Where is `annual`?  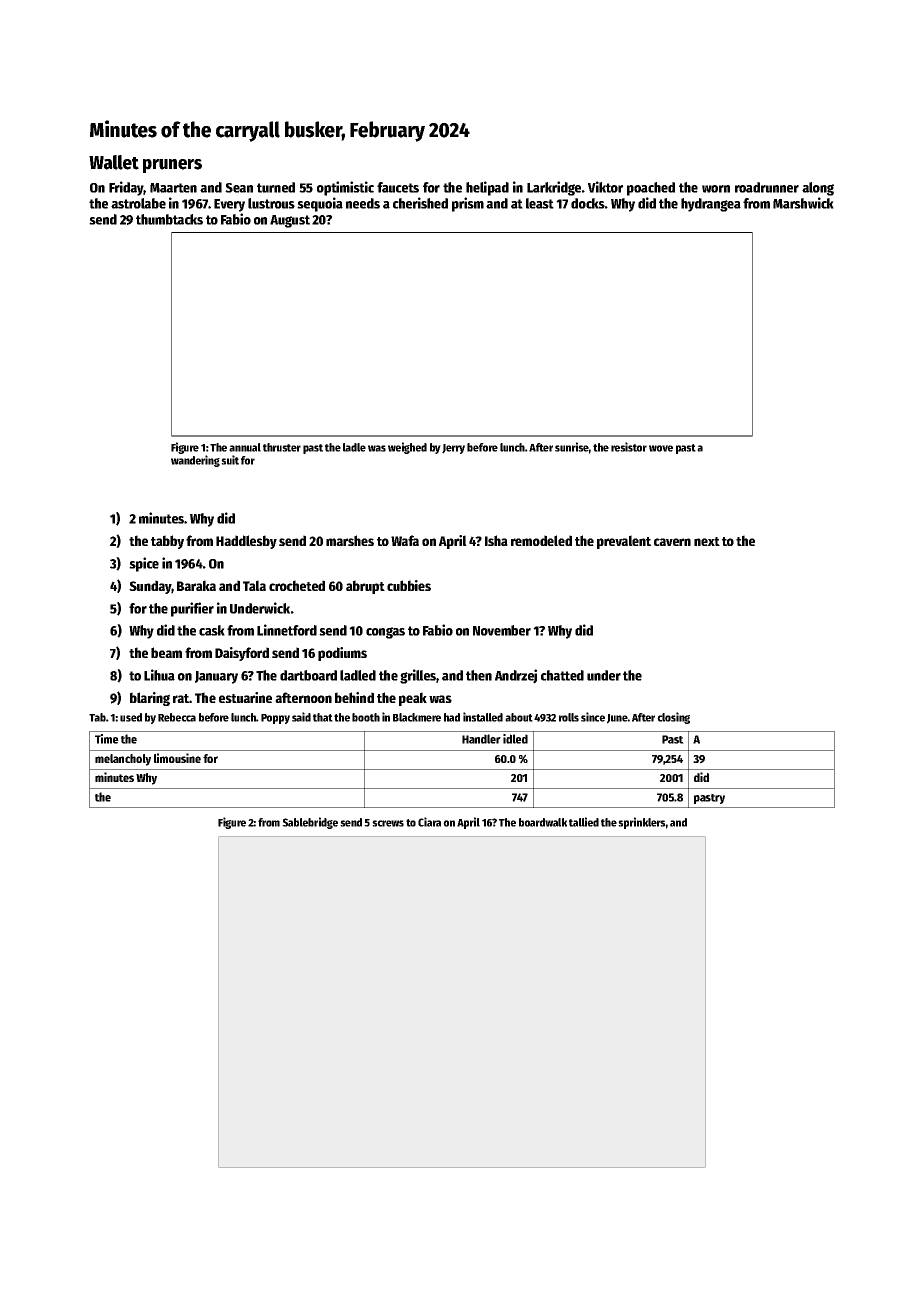 annual is located at coordinates (245, 447).
